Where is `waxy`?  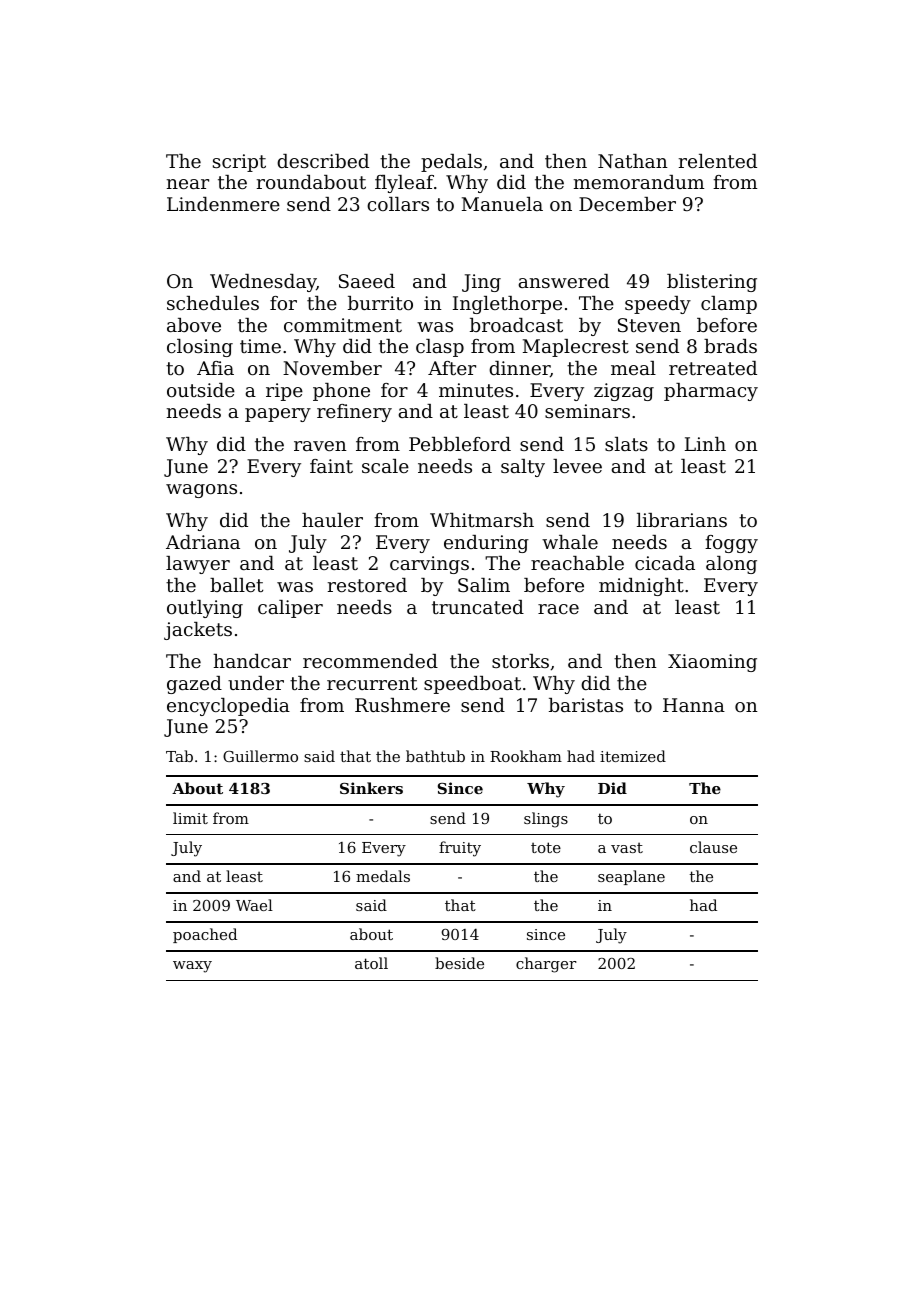
waxy is located at coordinates (192, 967).
